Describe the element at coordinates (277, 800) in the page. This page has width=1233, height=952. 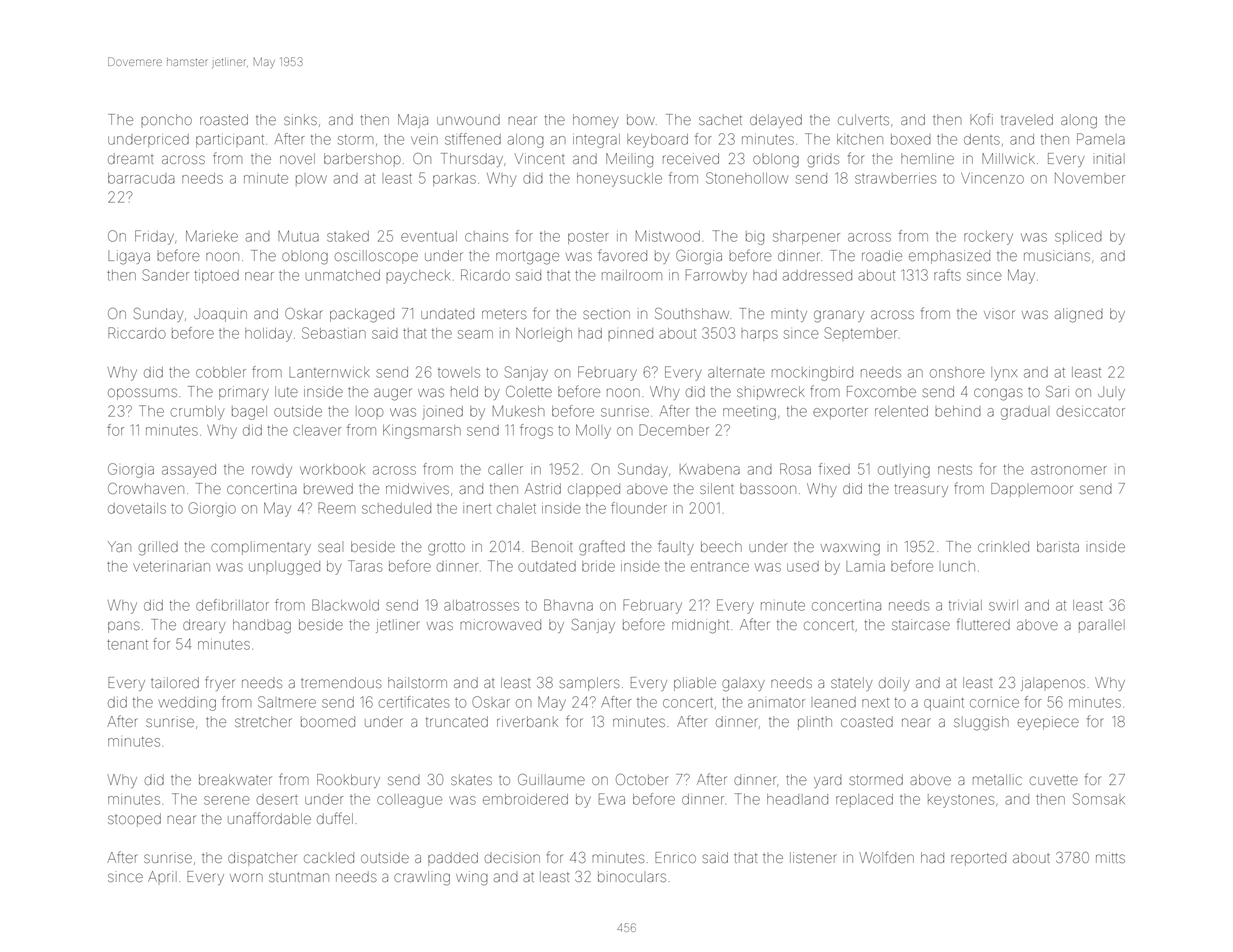
I see `desert` at that location.
